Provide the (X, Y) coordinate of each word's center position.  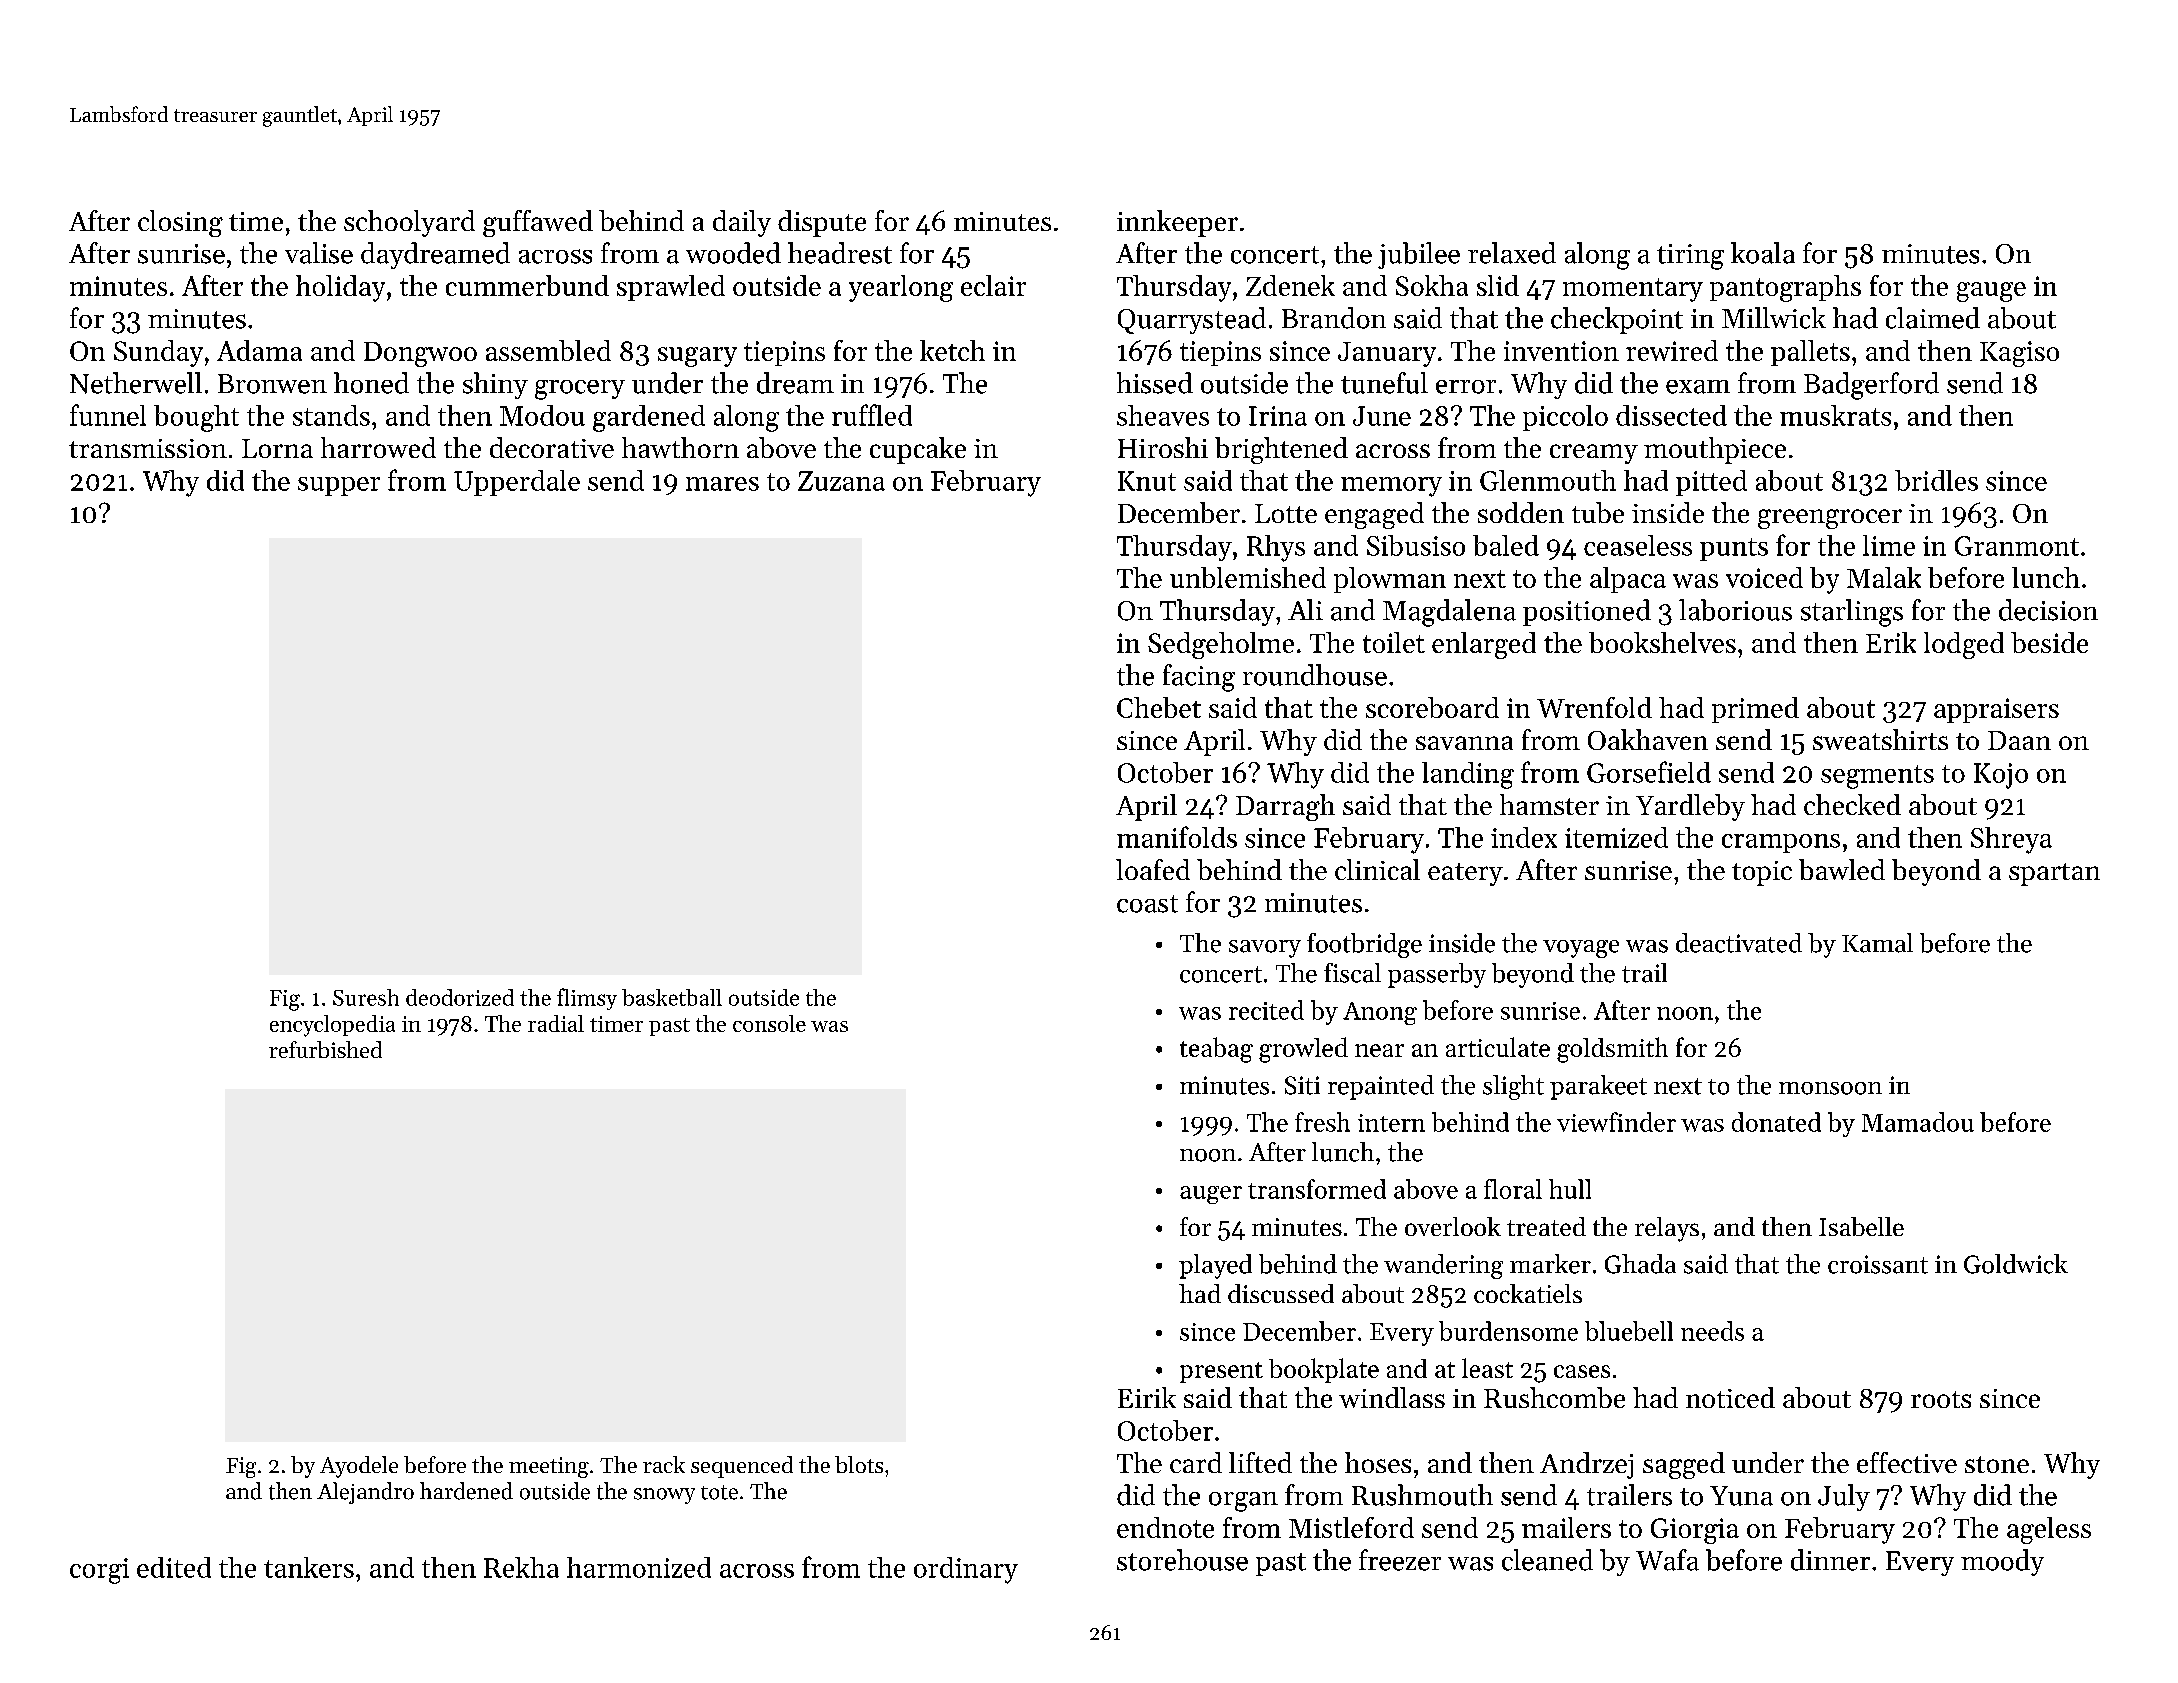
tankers (309, 1567)
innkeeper (1177, 223)
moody (2002, 1562)
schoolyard (409, 223)
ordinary (966, 1570)
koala (1763, 253)
